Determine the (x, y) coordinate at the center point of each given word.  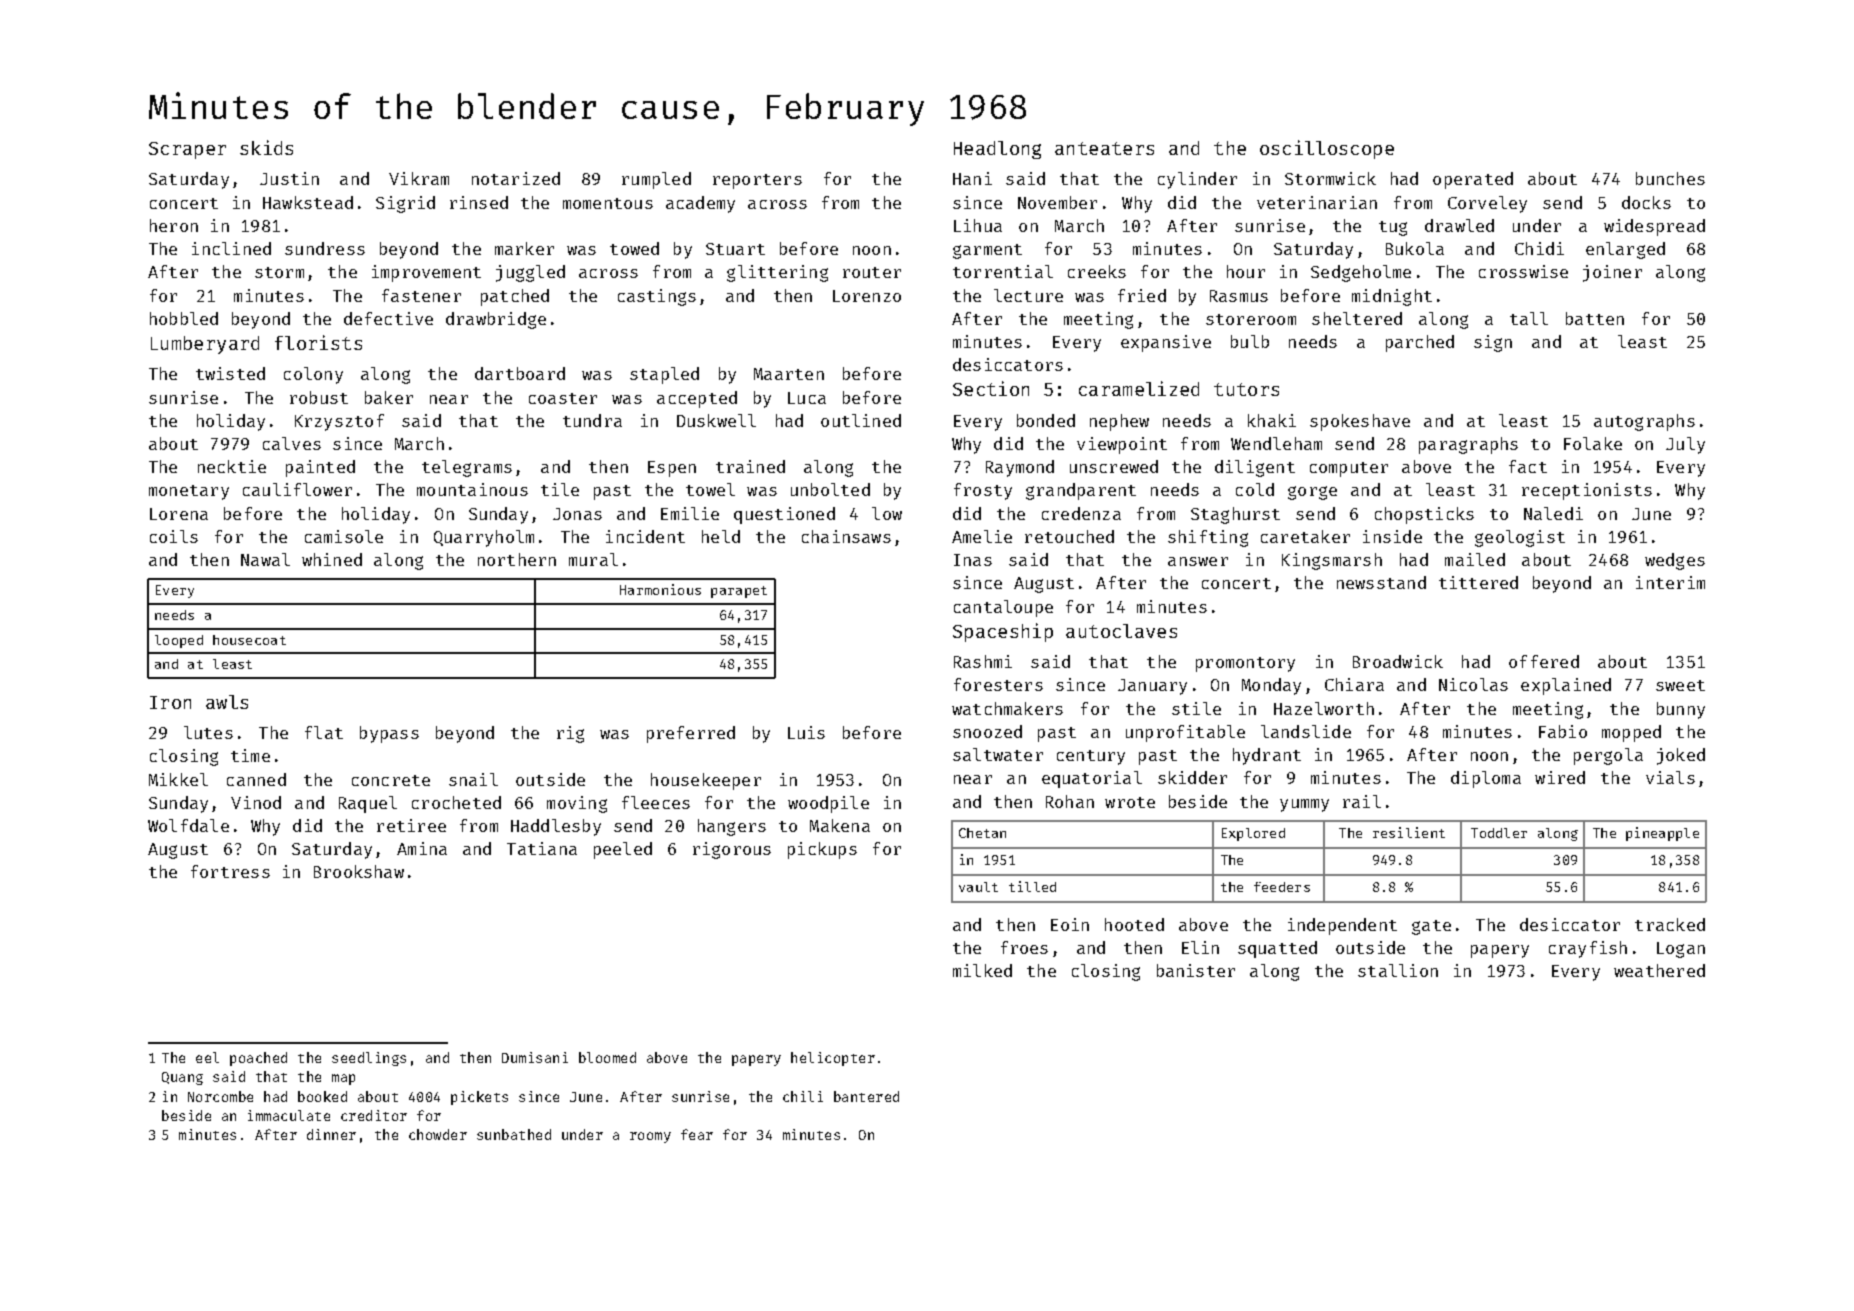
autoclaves (1121, 631)
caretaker (1305, 536)
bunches (1670, 178)
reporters (757, 181)
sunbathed (514, 1134)
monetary (189, 492)
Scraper (187, 150)
